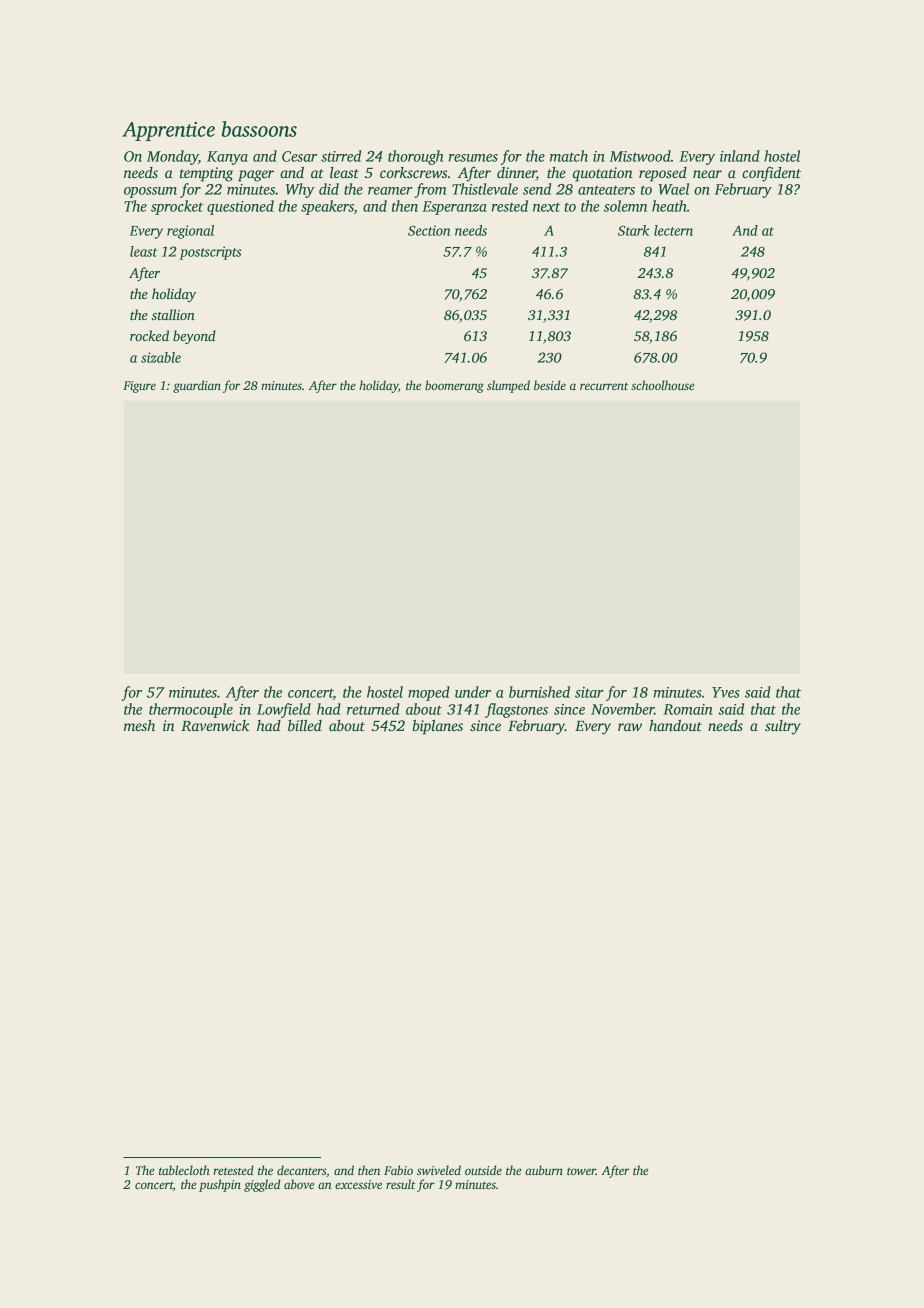 This page has height=1308, width=924. Describe the element at coordinates (589, 692) in the page. I see `sitar` at that location.
